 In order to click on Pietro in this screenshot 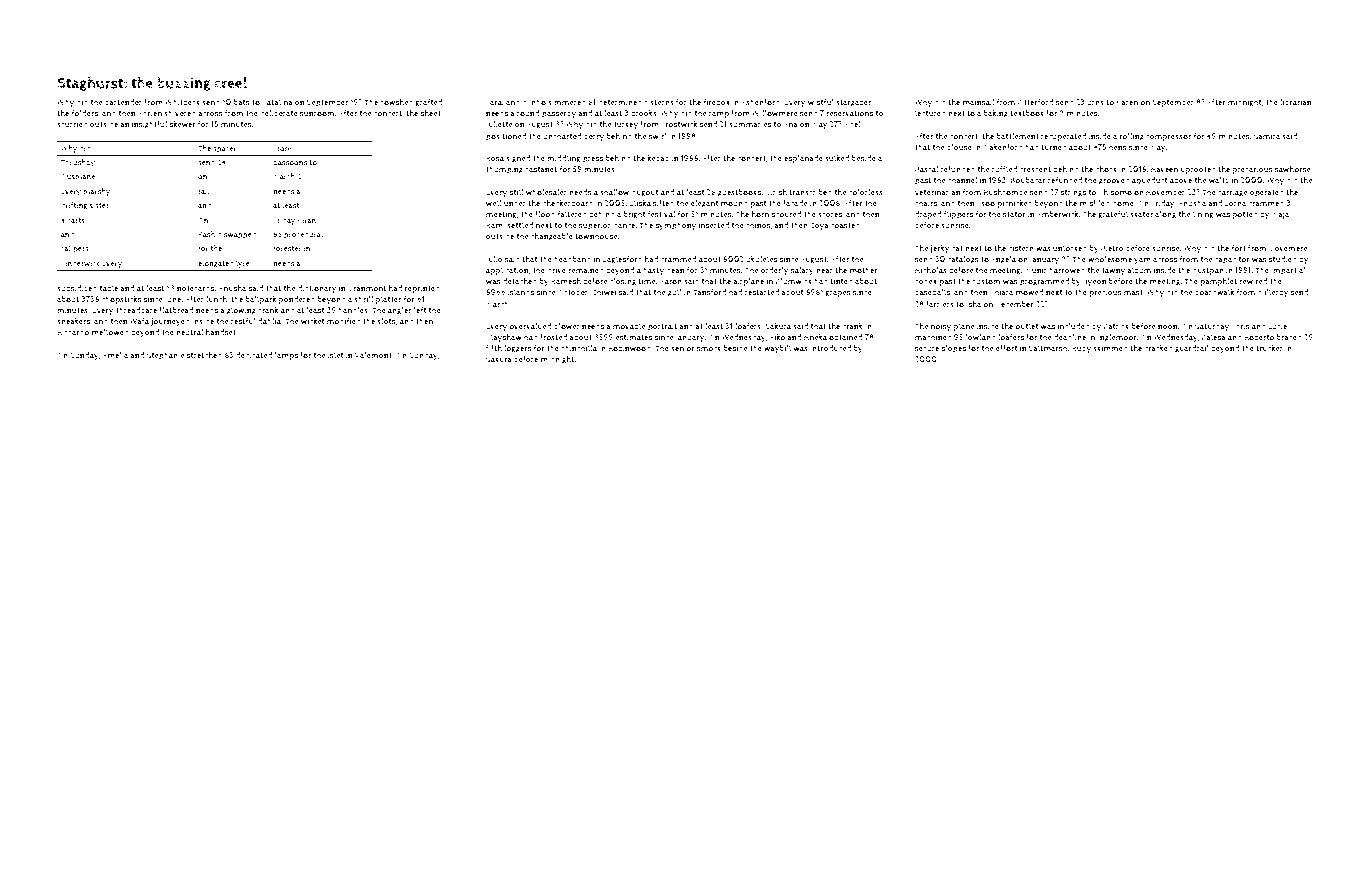, I will do `click(1112, 248)`.
